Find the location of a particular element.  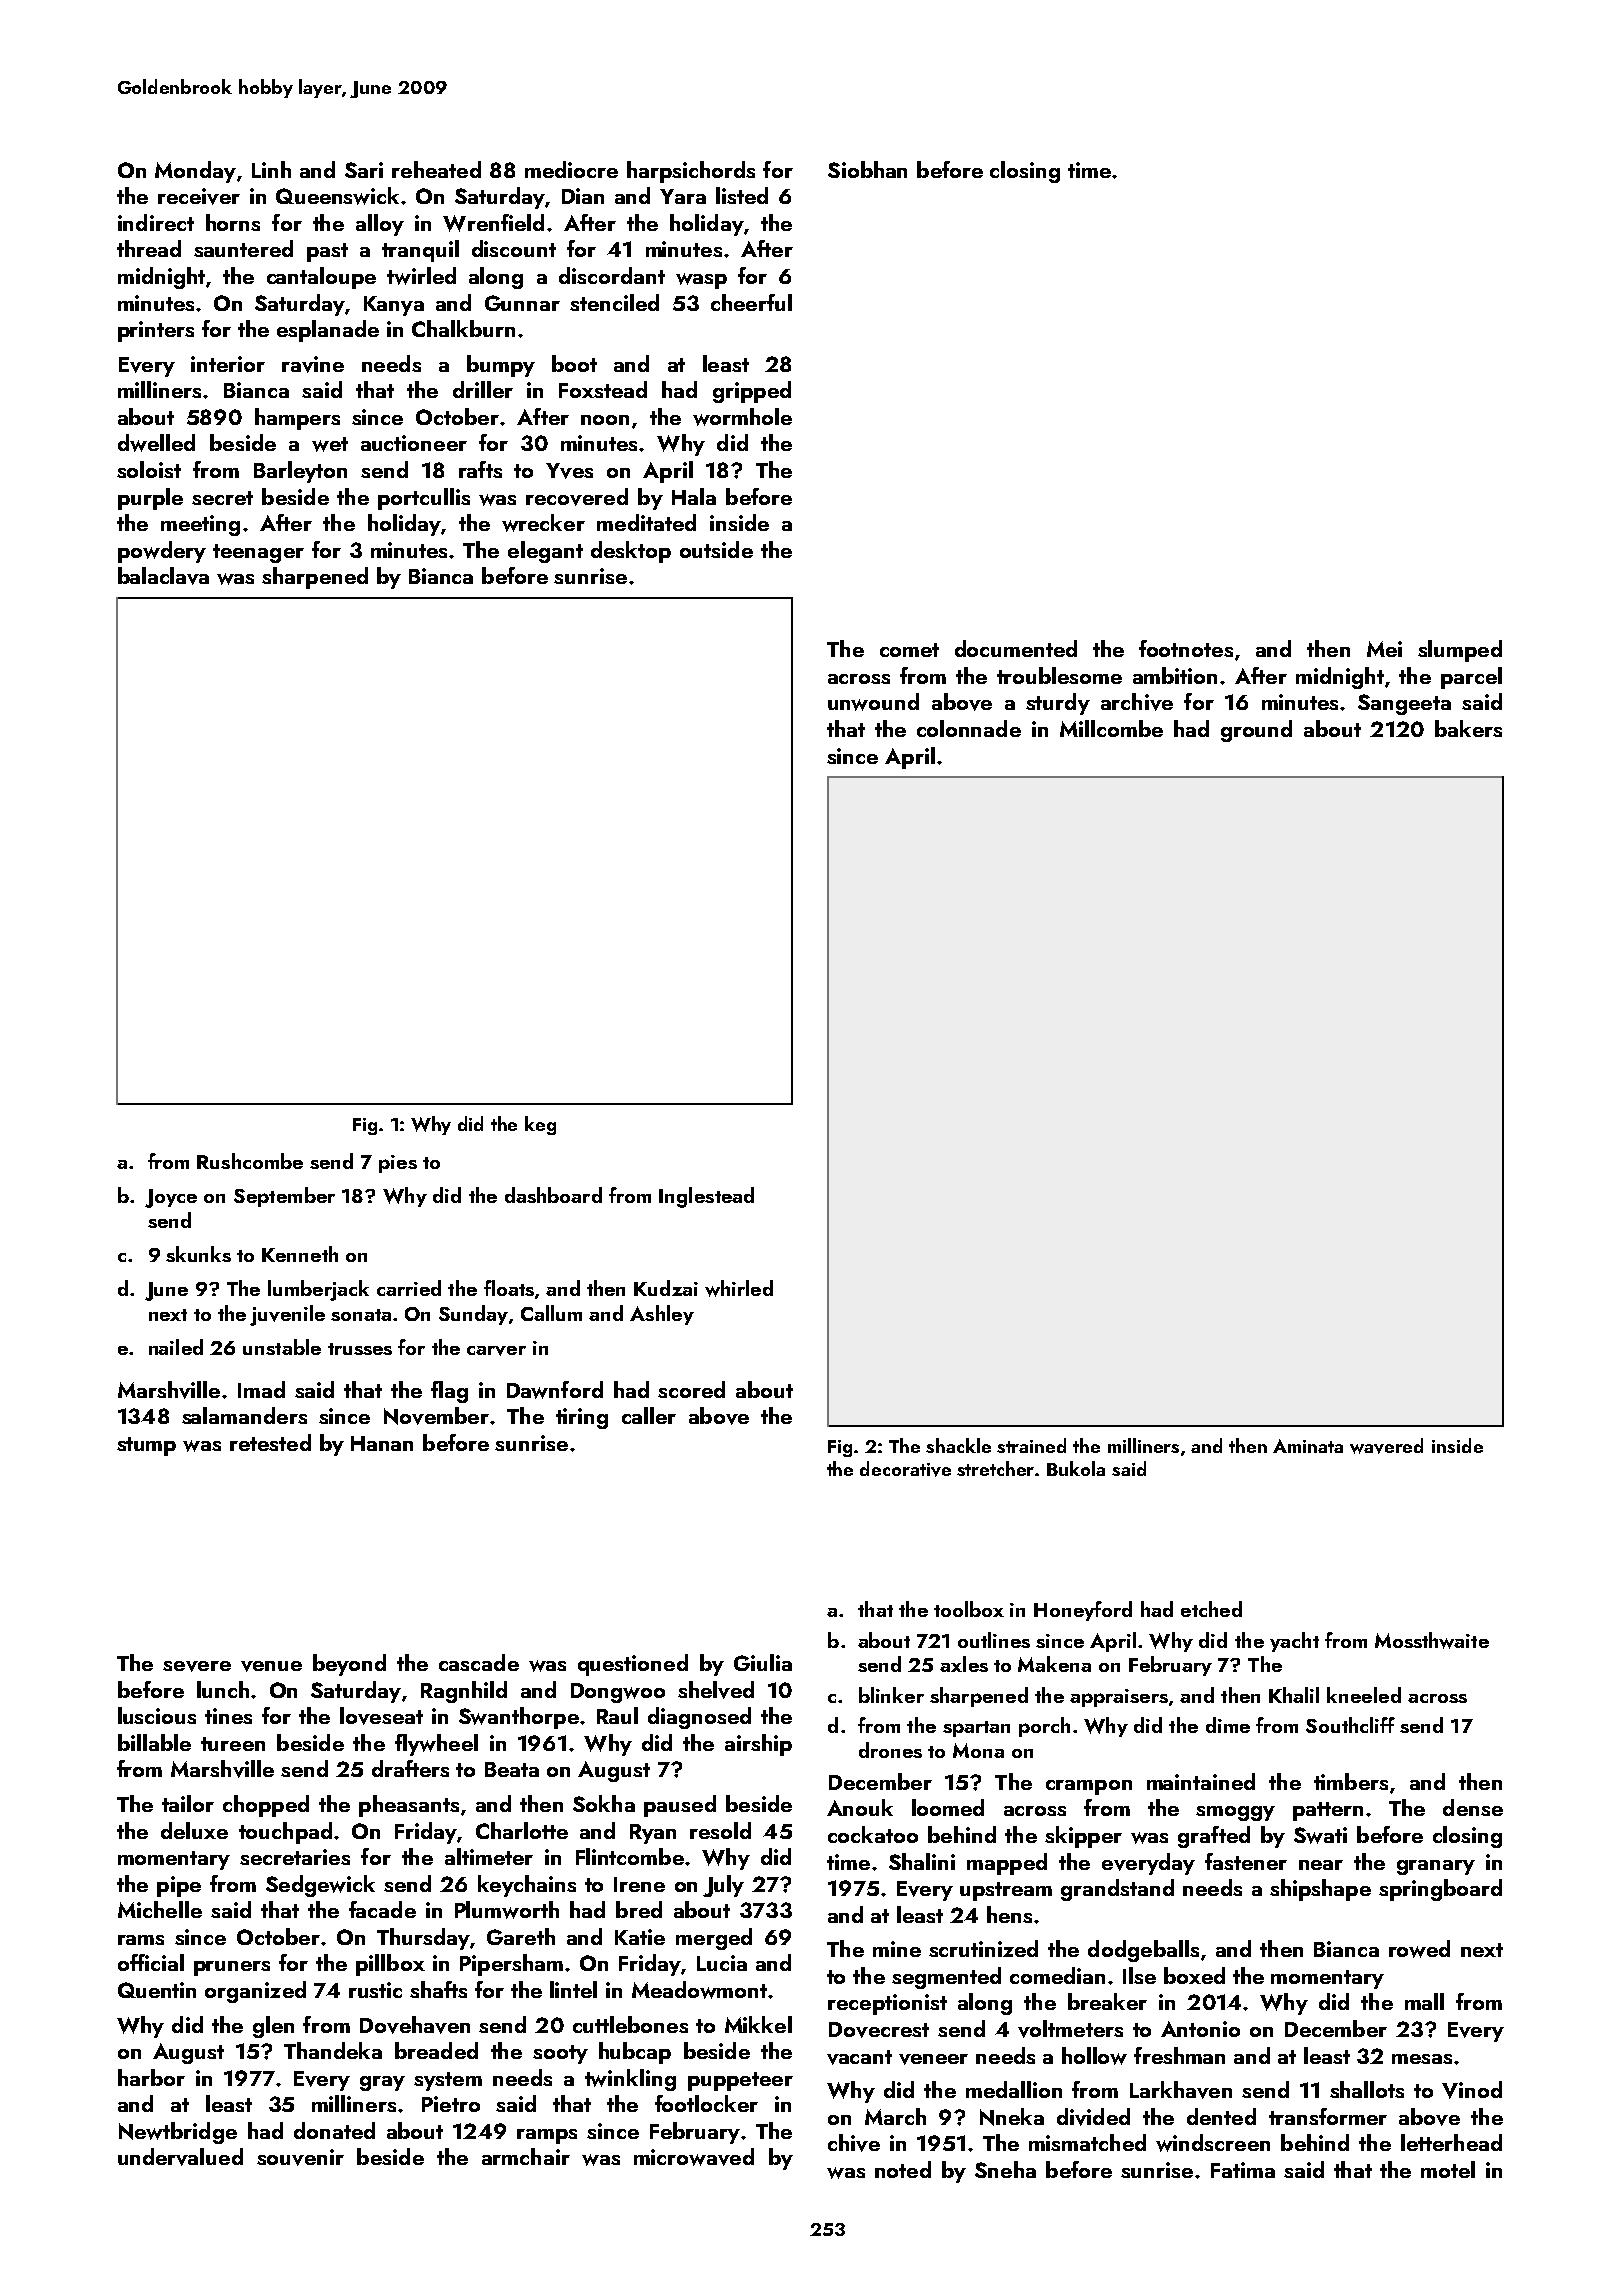

Siobhan is located at coordinates (867, 169).
